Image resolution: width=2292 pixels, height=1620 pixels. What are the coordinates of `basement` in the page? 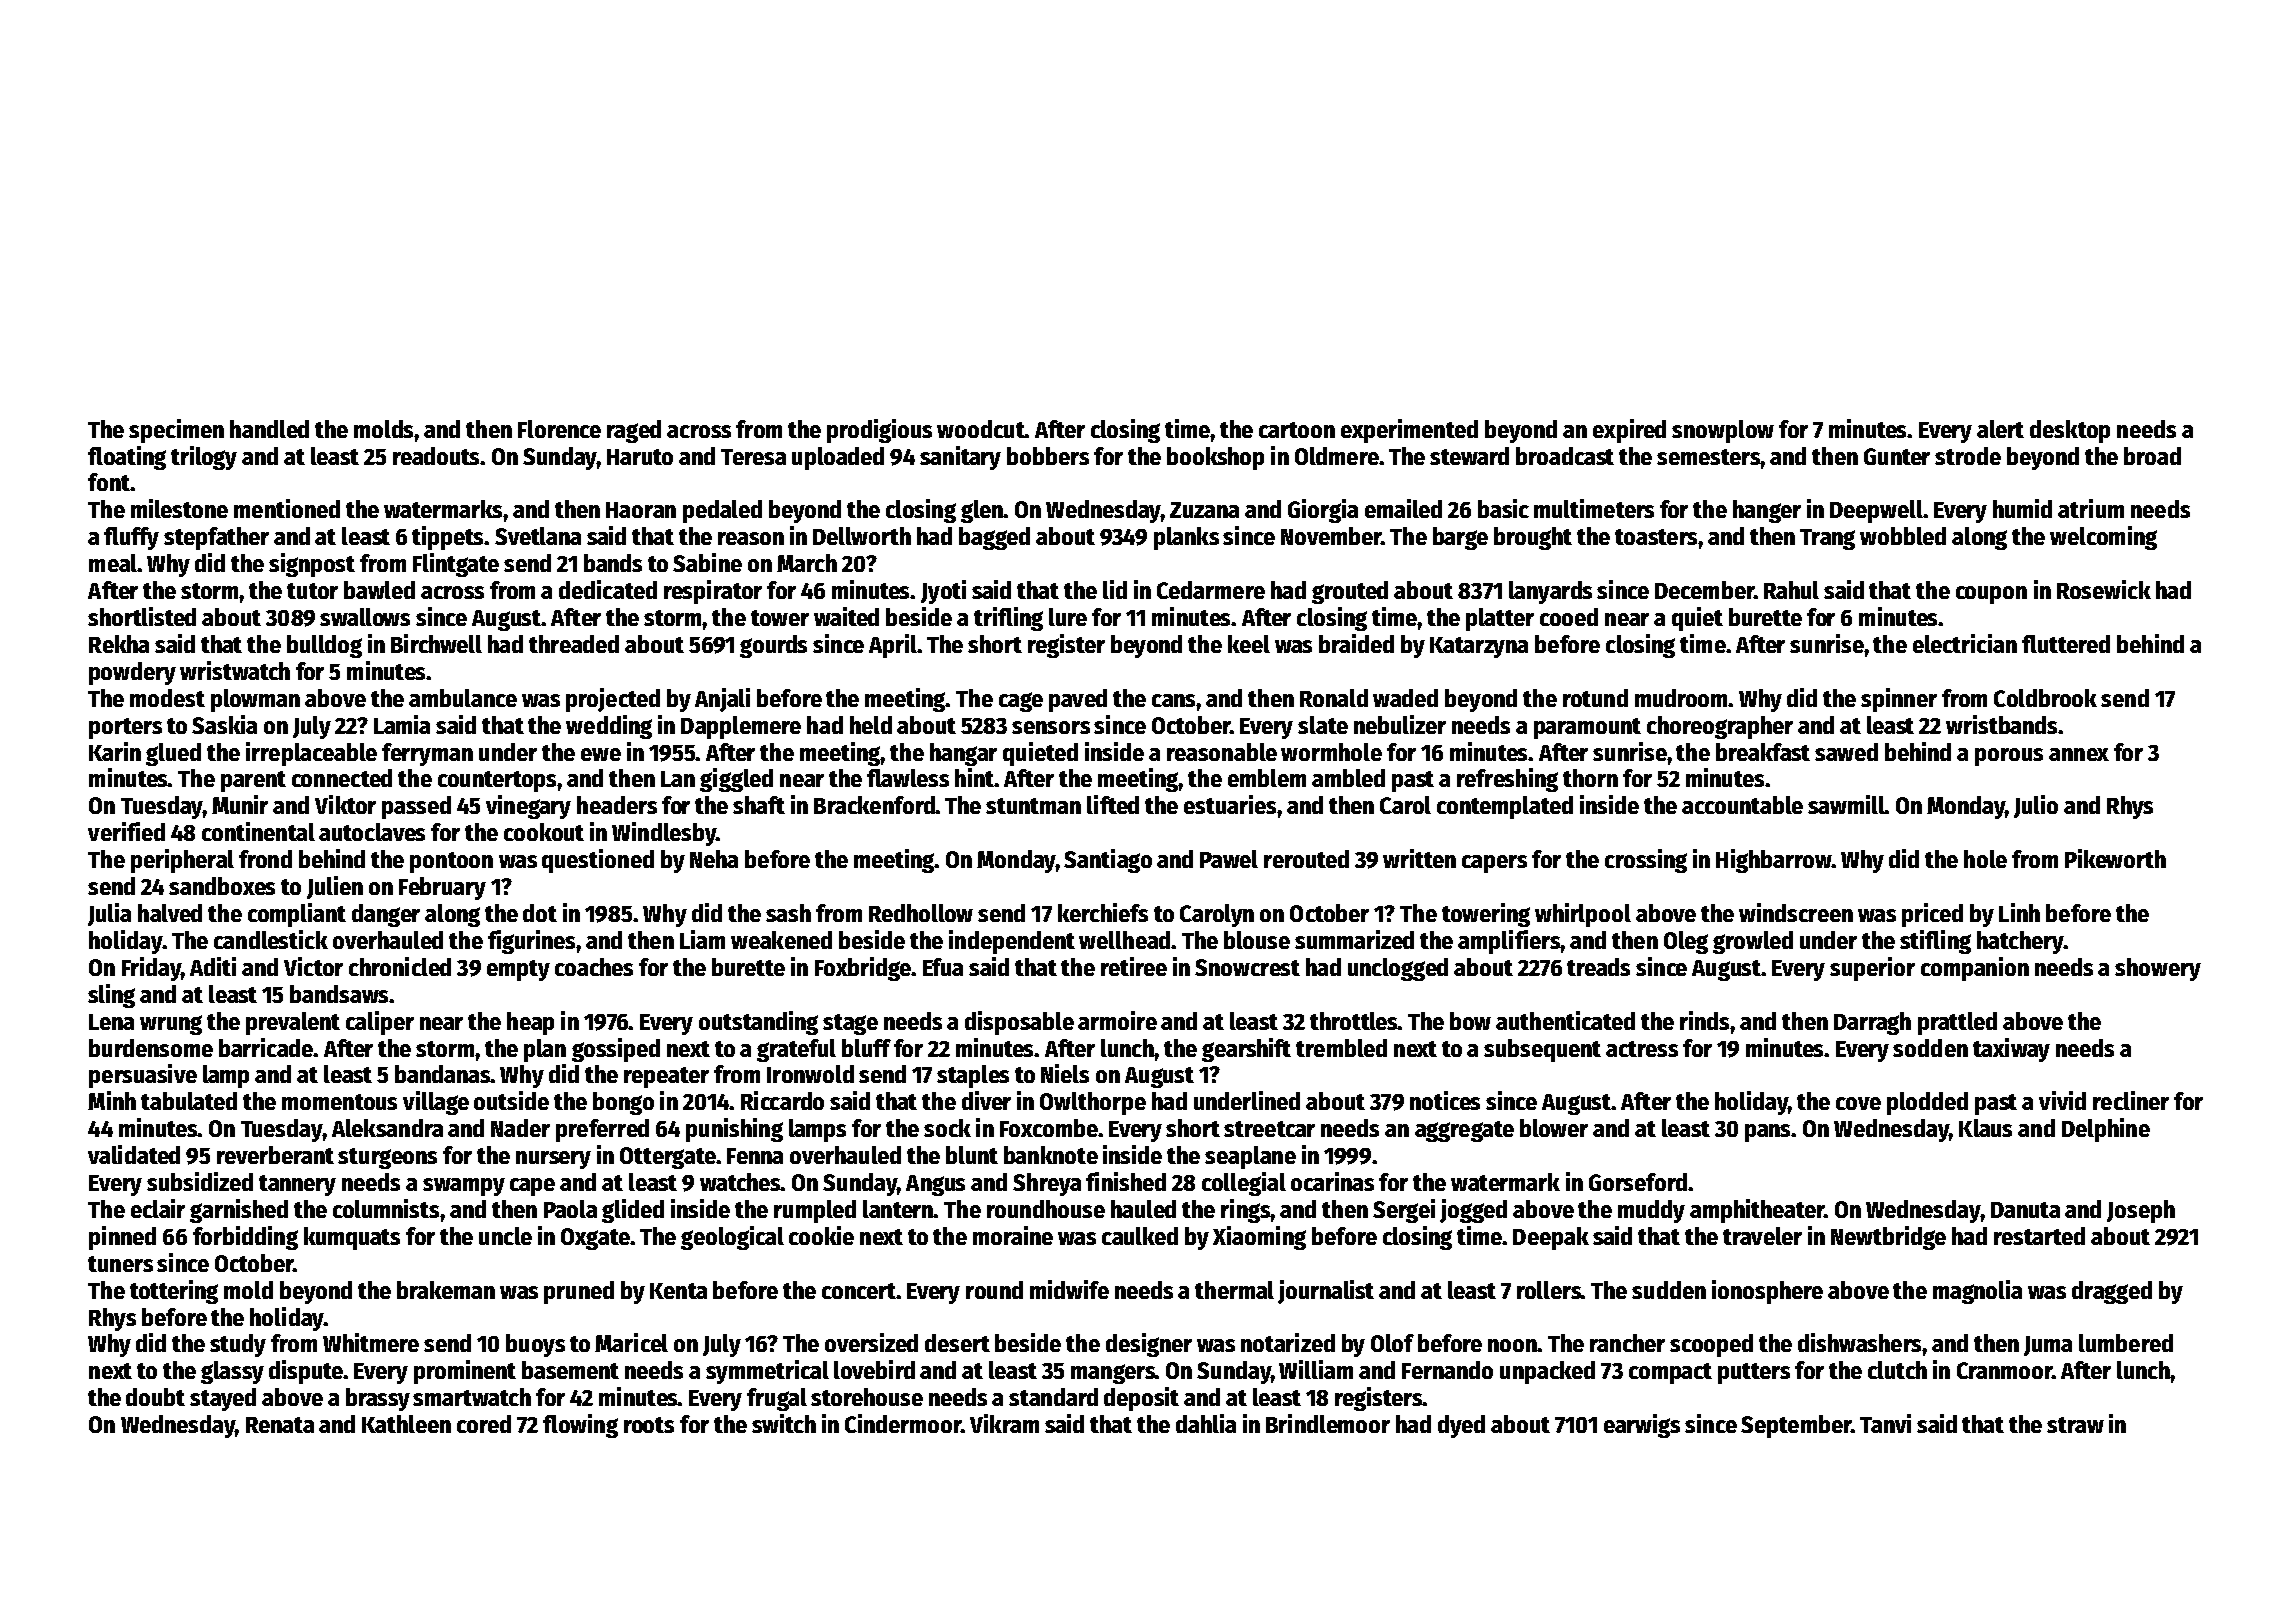 It's located at (570, 1370).
